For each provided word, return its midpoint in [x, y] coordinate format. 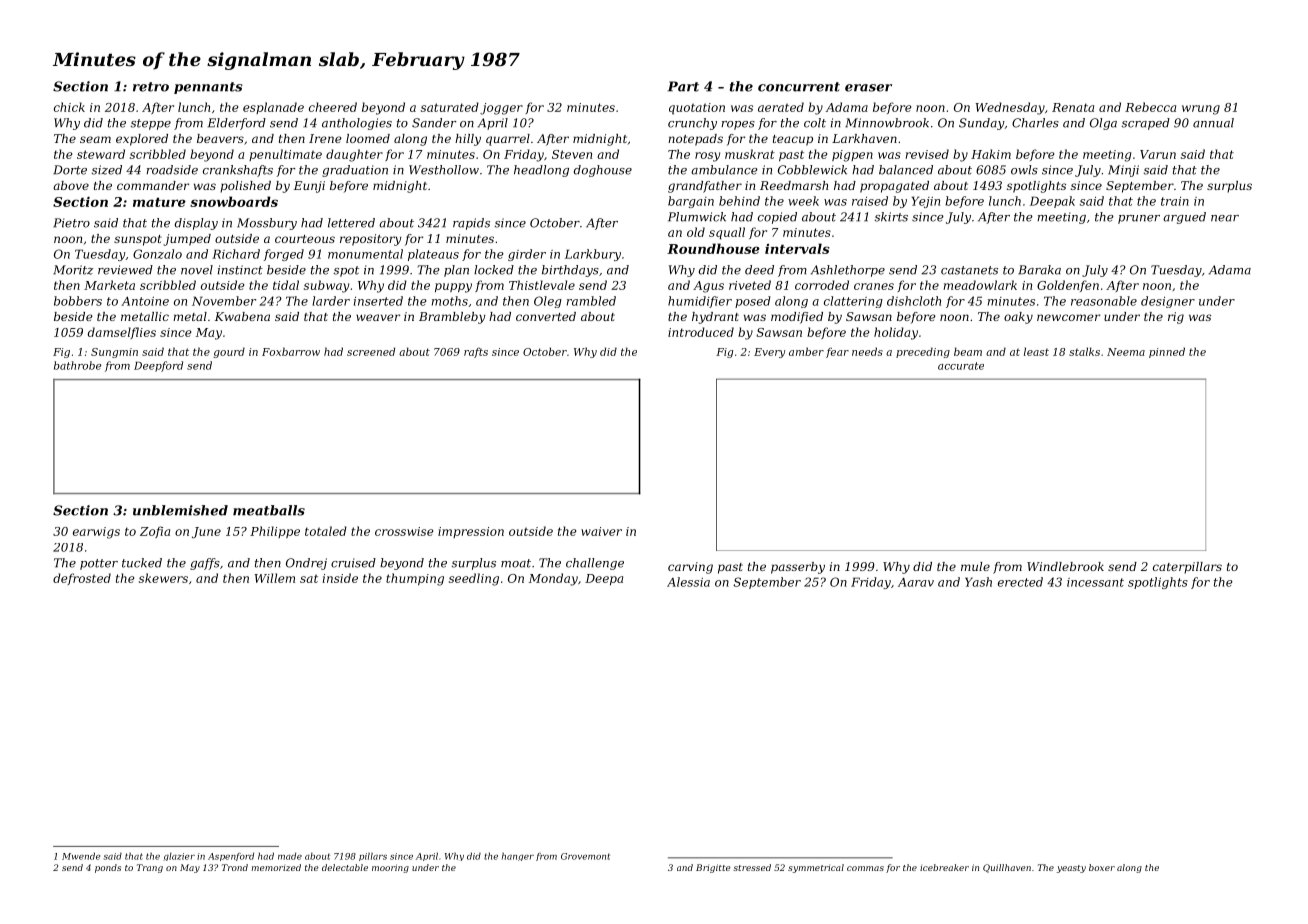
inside [340, 578]
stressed [752, 867]
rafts [476, 353]
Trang [150, 868]
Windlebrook [1065, 566]
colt [815, 123]
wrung [1201, 110]
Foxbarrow [291, 351]
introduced [701, 332]
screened [371, 351]
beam [968, 351]
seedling [474, 579]
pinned [1167, 352]
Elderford [237, 124]
